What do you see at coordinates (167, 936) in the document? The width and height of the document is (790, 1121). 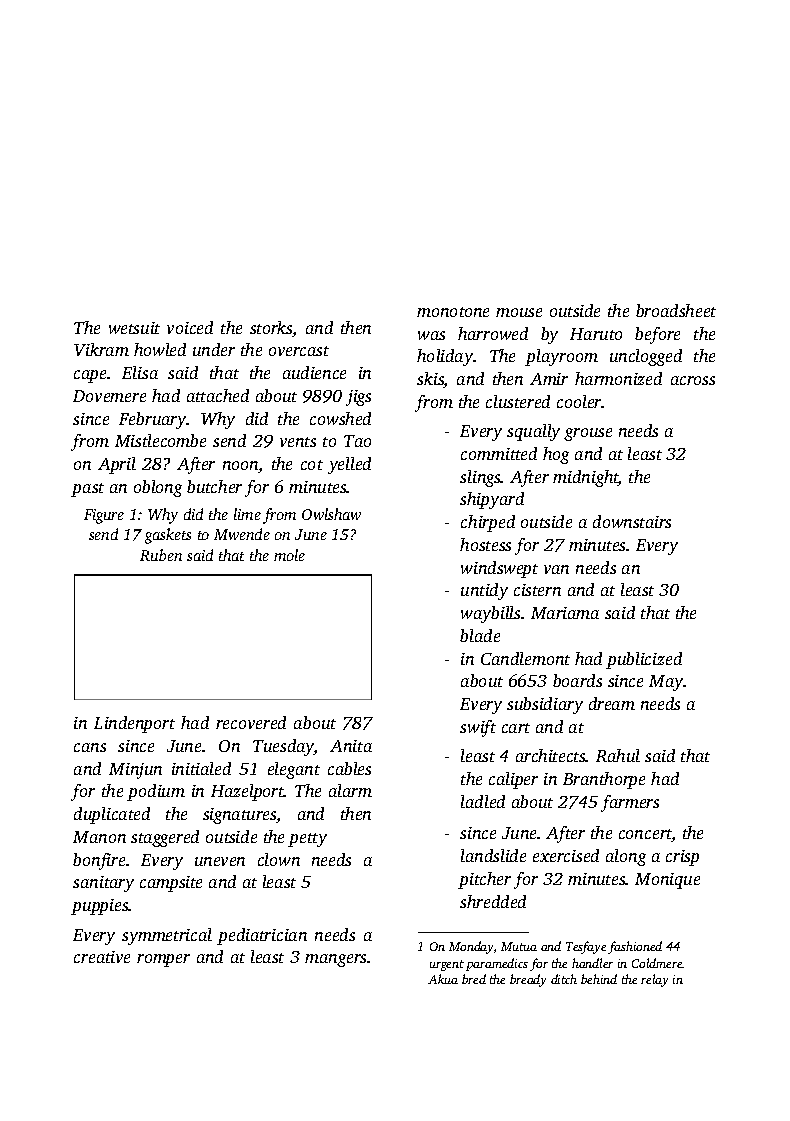 I see `symmetrical` at bounding box center [167, 936].
